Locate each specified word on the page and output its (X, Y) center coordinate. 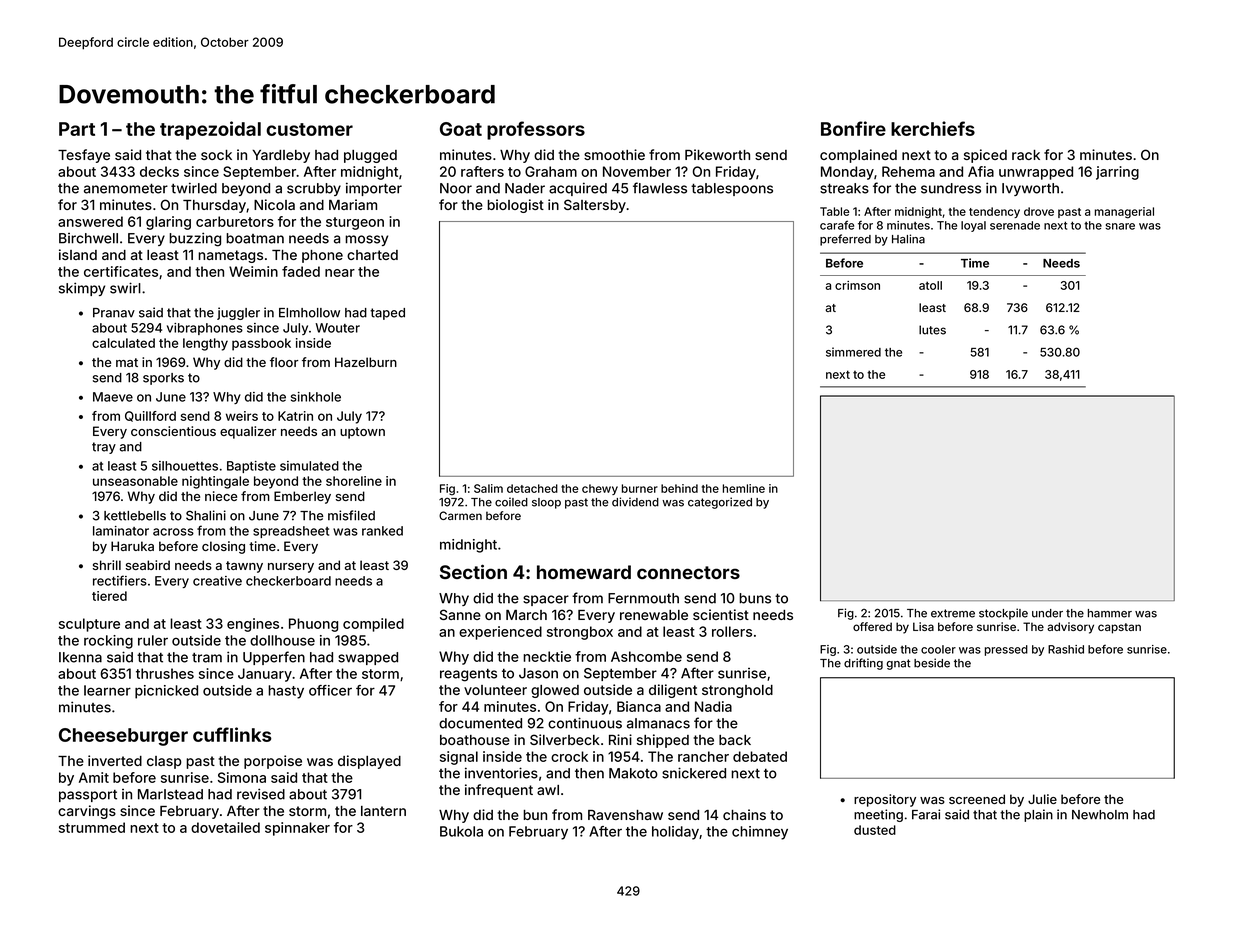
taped (387, 314)
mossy (366, 240)
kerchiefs (933, 128)
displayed (369, 762)
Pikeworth (717, 154)
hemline (744, 488)
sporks (163, 379)
